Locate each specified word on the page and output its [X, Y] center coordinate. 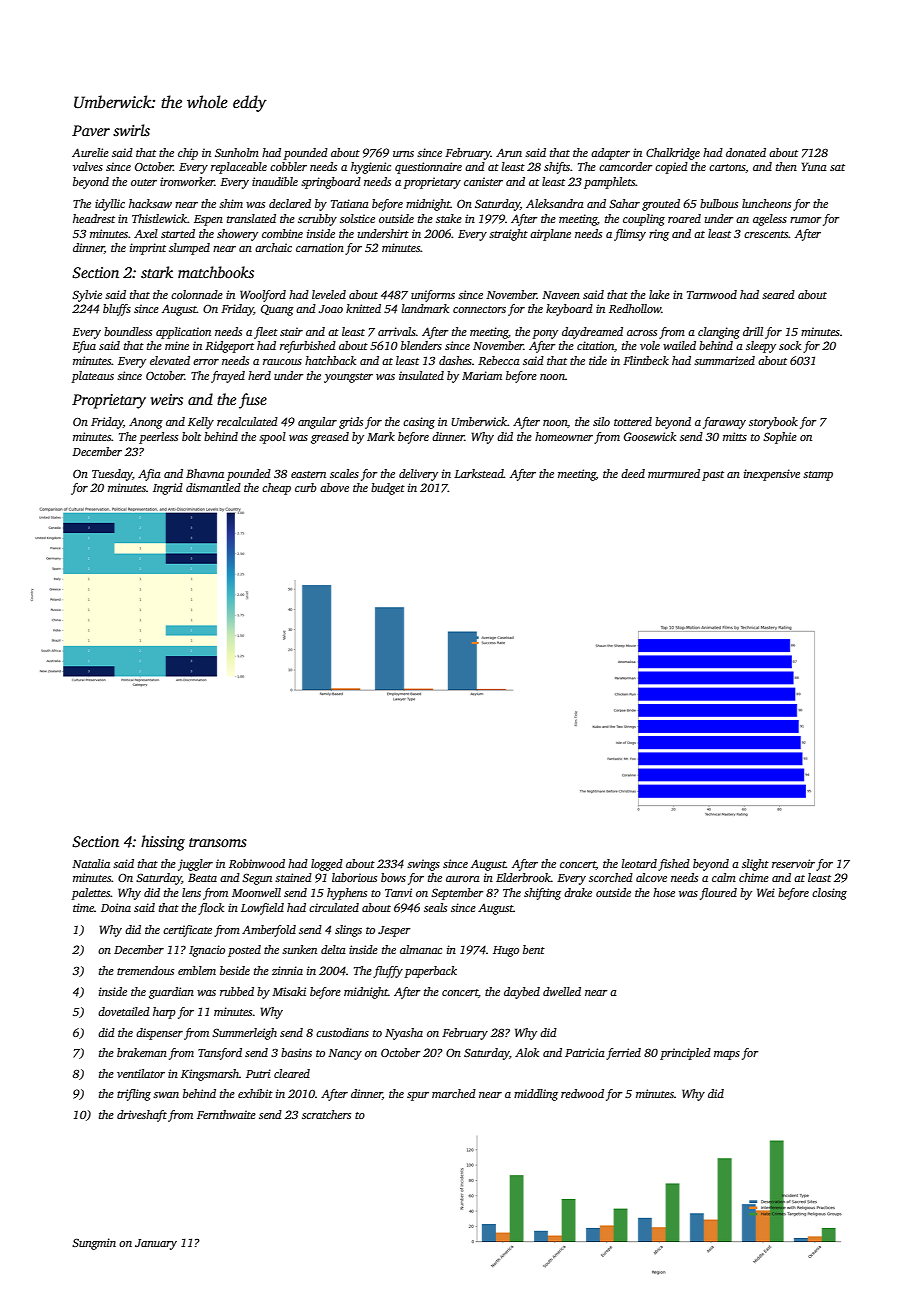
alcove [651, 877]
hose [664, 892]
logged [327, 865]
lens [191, 892]
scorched [611, 877]
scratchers [326, 1114]
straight [508, 235]
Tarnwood [712, 294]
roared [684, 218]
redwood [582, 1093]
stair [291, 331]
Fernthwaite [226, 1114]
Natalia [91, 863]
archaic [273, 247]
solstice [357, 218]
